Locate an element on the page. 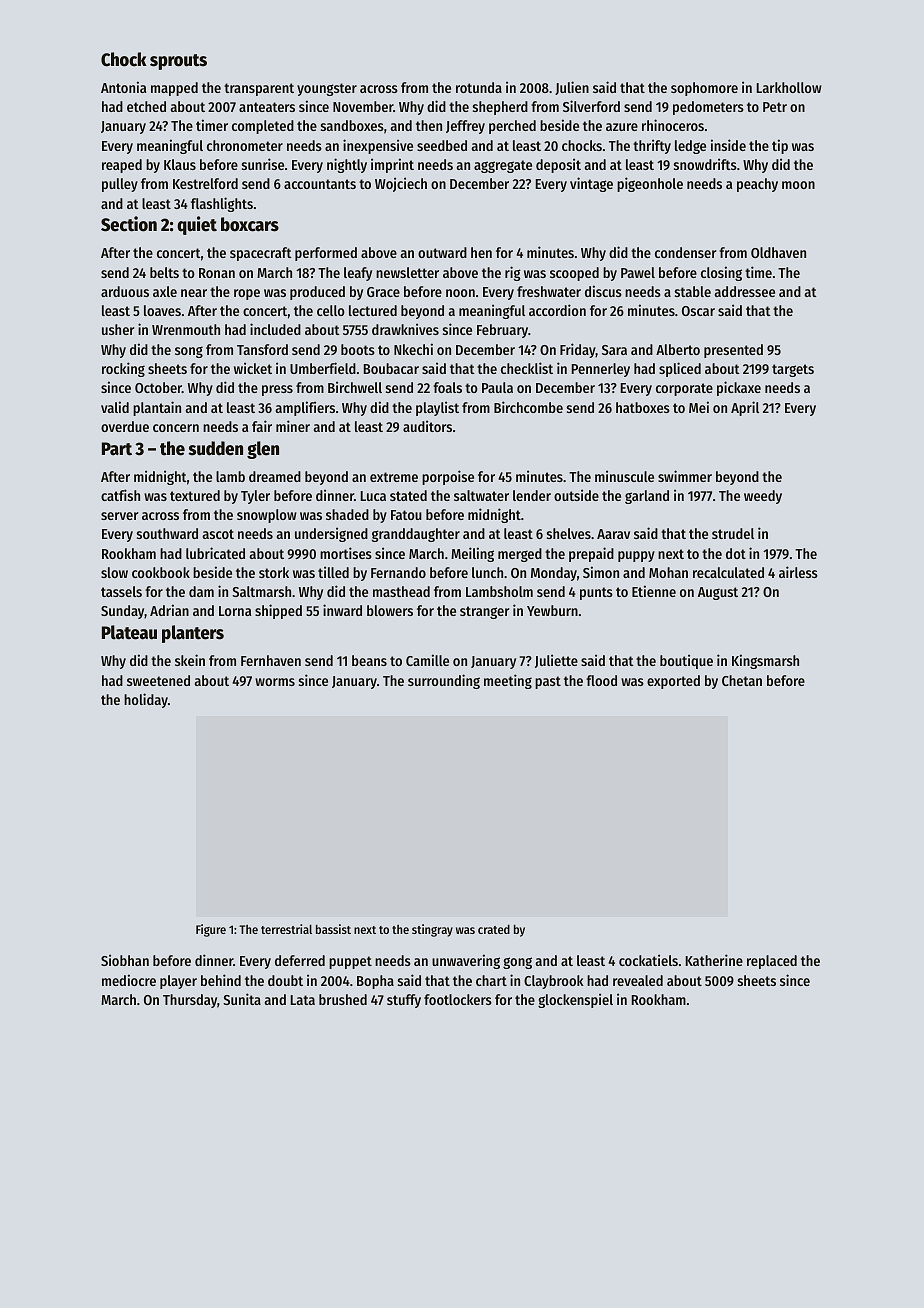  etched is located at coordinates (146, 106).
